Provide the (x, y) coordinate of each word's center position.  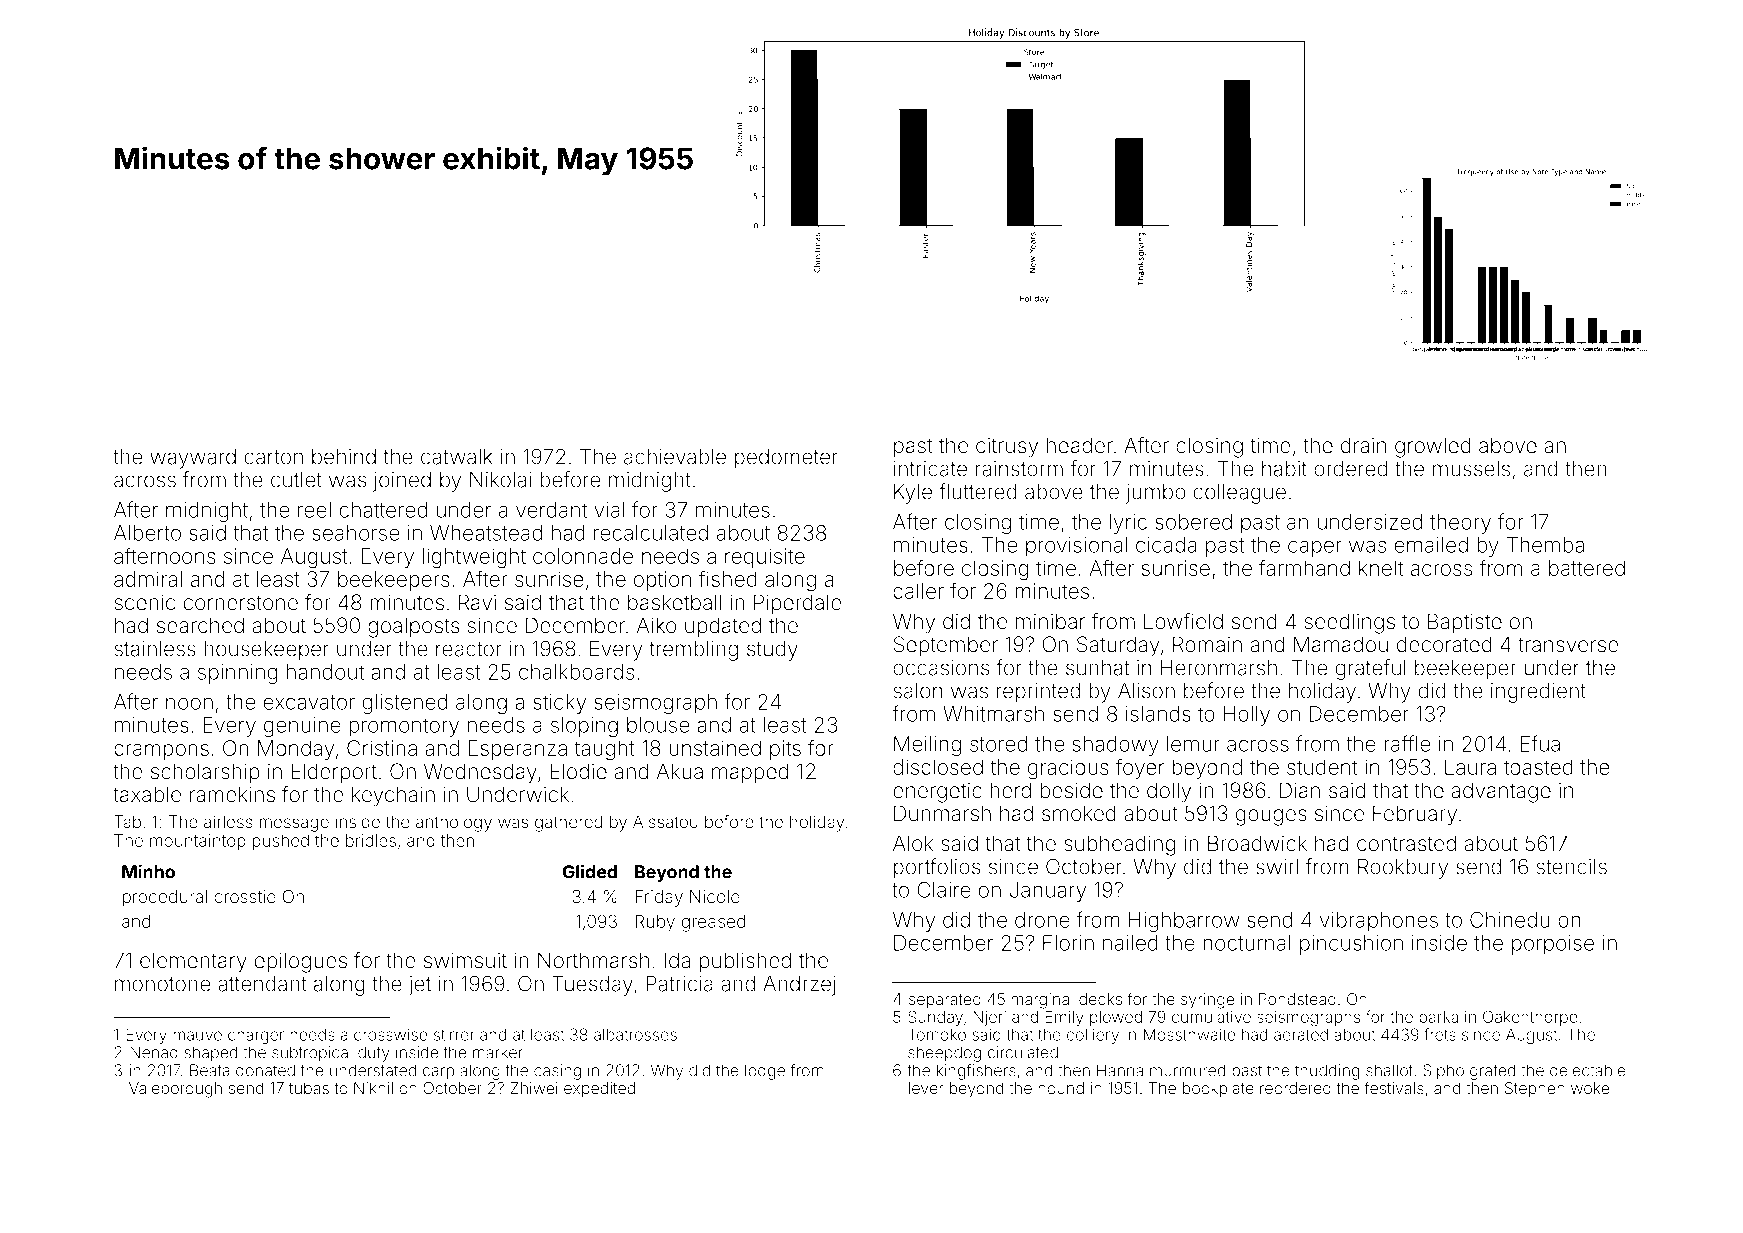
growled (1433, 447)
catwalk (456, 457)
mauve (197, 1036)
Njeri (989, 1018)
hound (1061, 1088)
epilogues (301, 962)
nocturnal (1247, 943)
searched (200, 625)
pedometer (786, 459)
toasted (1538, 767)
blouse (658, 725)
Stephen (1535, 1089)
